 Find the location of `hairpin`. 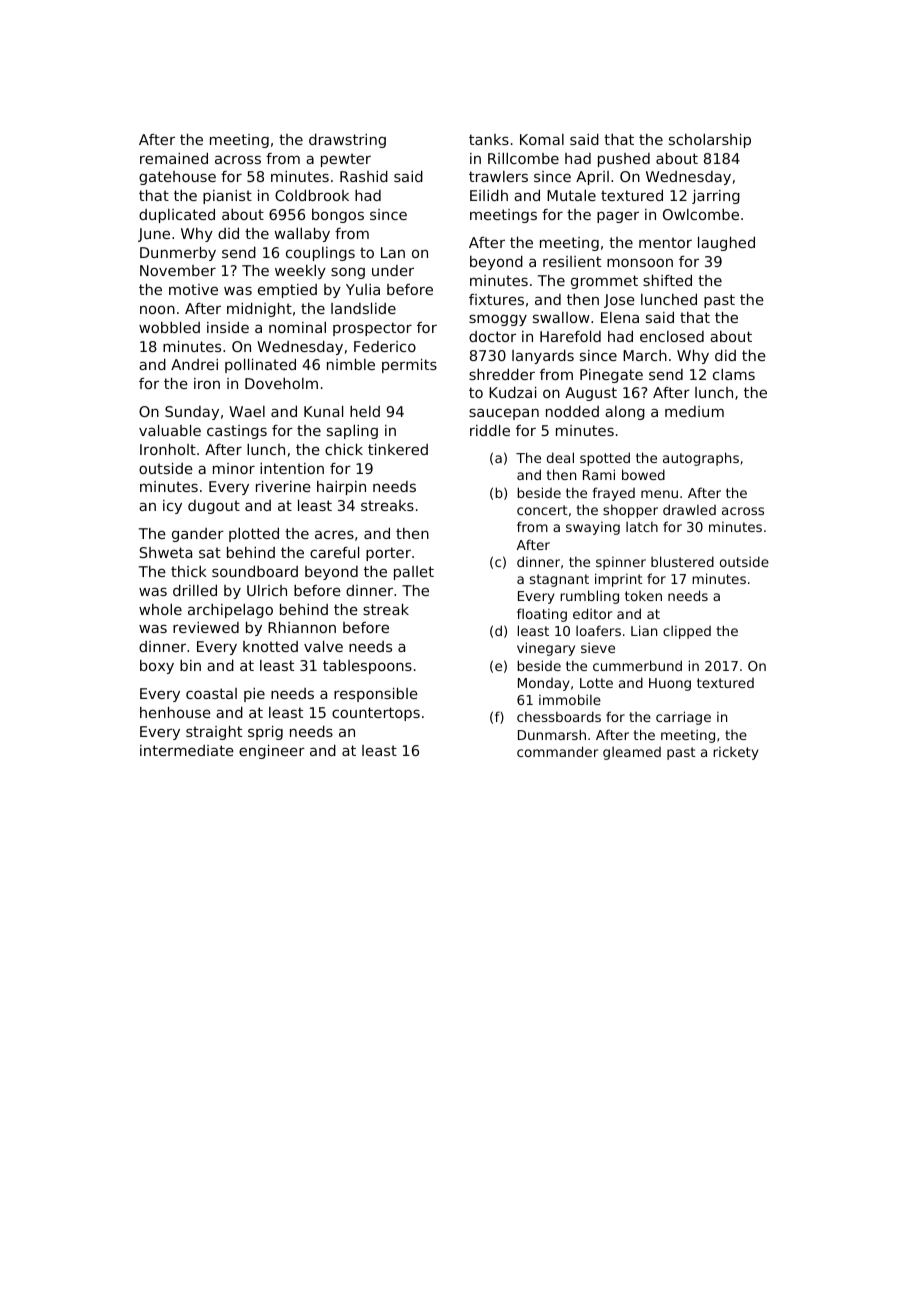

hairpin is located at coordinates (341, 488).
